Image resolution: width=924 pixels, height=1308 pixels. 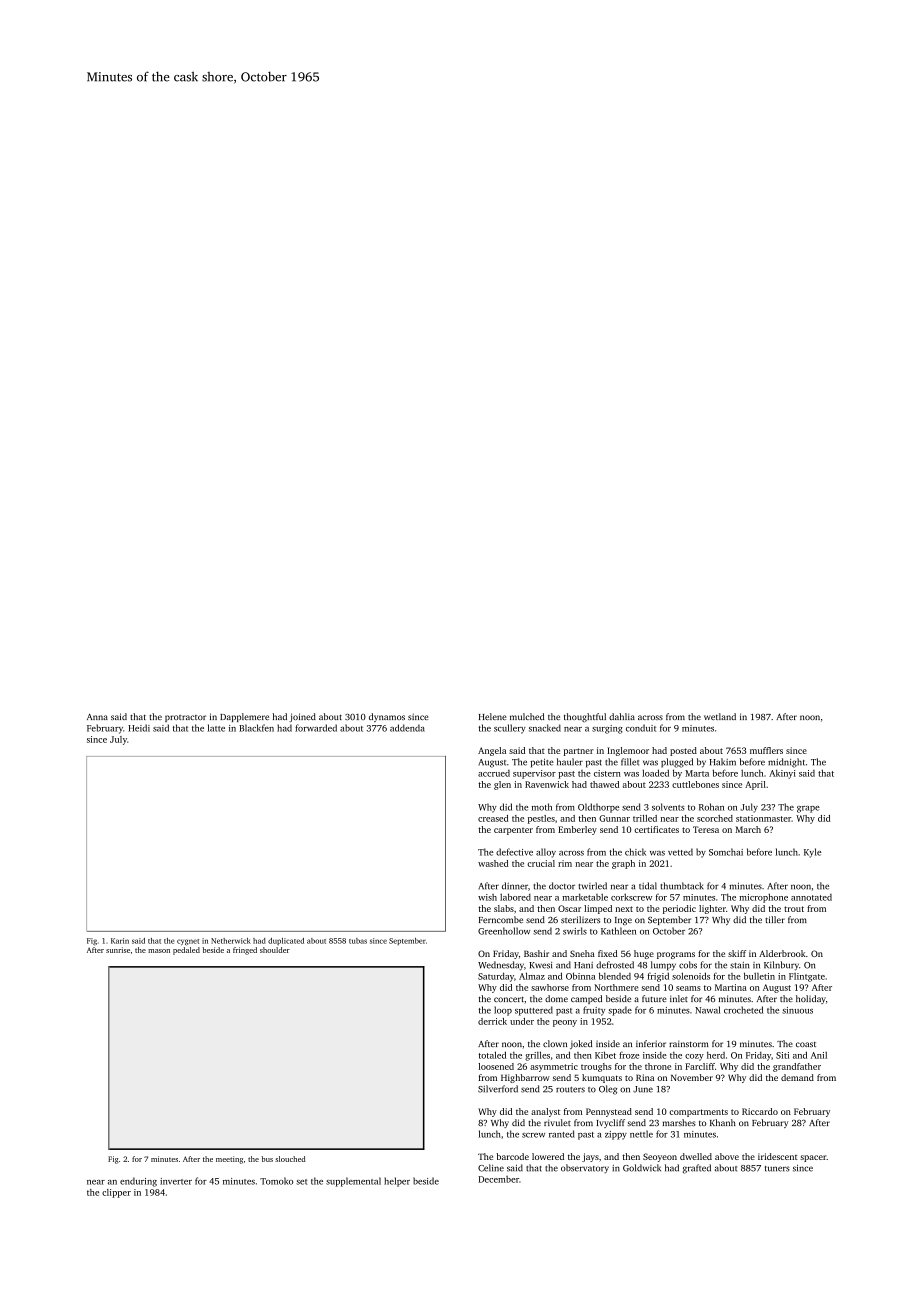 What do you see at coordinates (216, 728) in the document?
I see `latte` at bounding box center [216, 728].
